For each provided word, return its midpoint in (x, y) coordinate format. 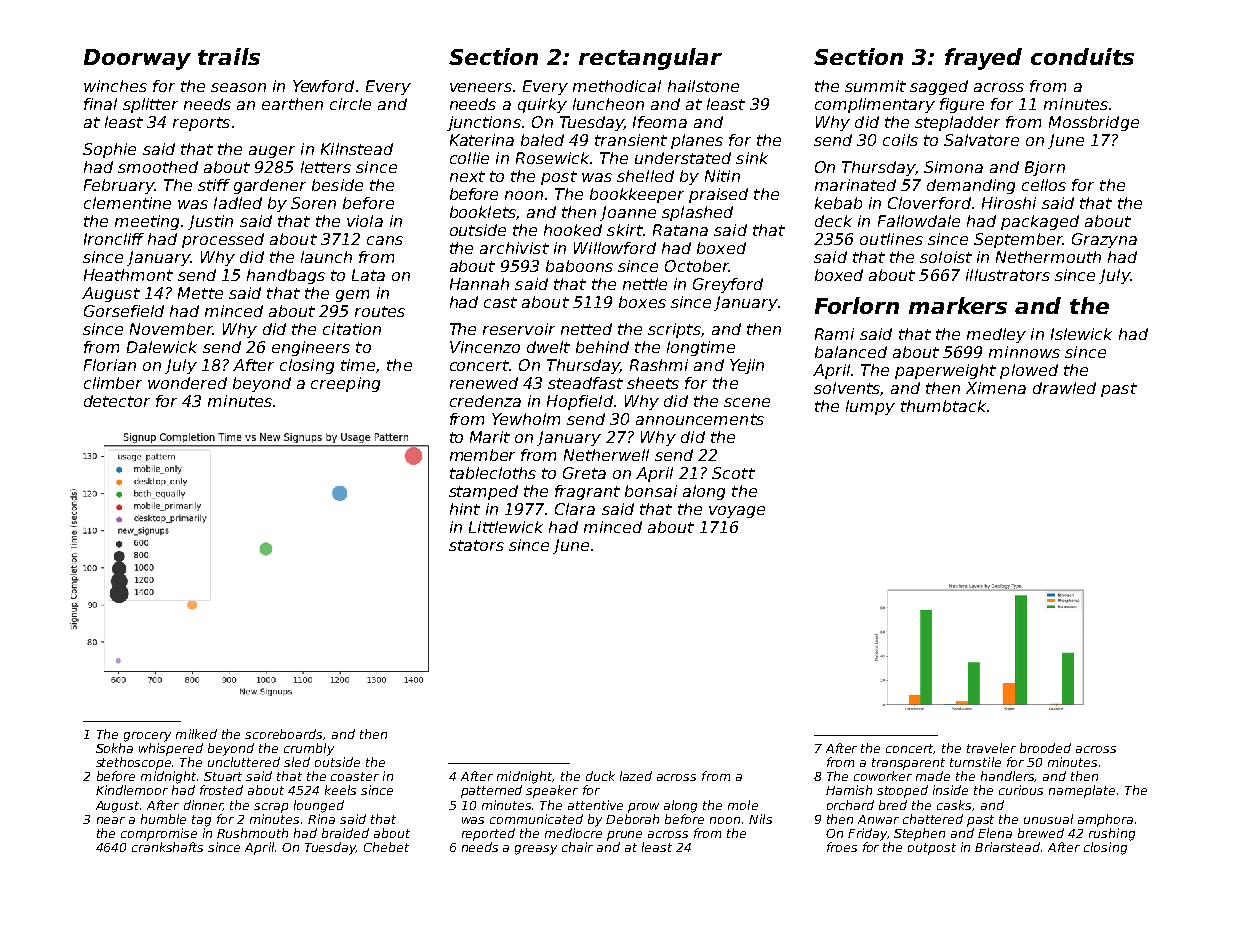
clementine (127, 203)
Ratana (680, 230)
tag (201, 821)
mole (743, 805)
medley (996, 335)
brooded (1045, 748)
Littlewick (506, 527)
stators (476, 545)
